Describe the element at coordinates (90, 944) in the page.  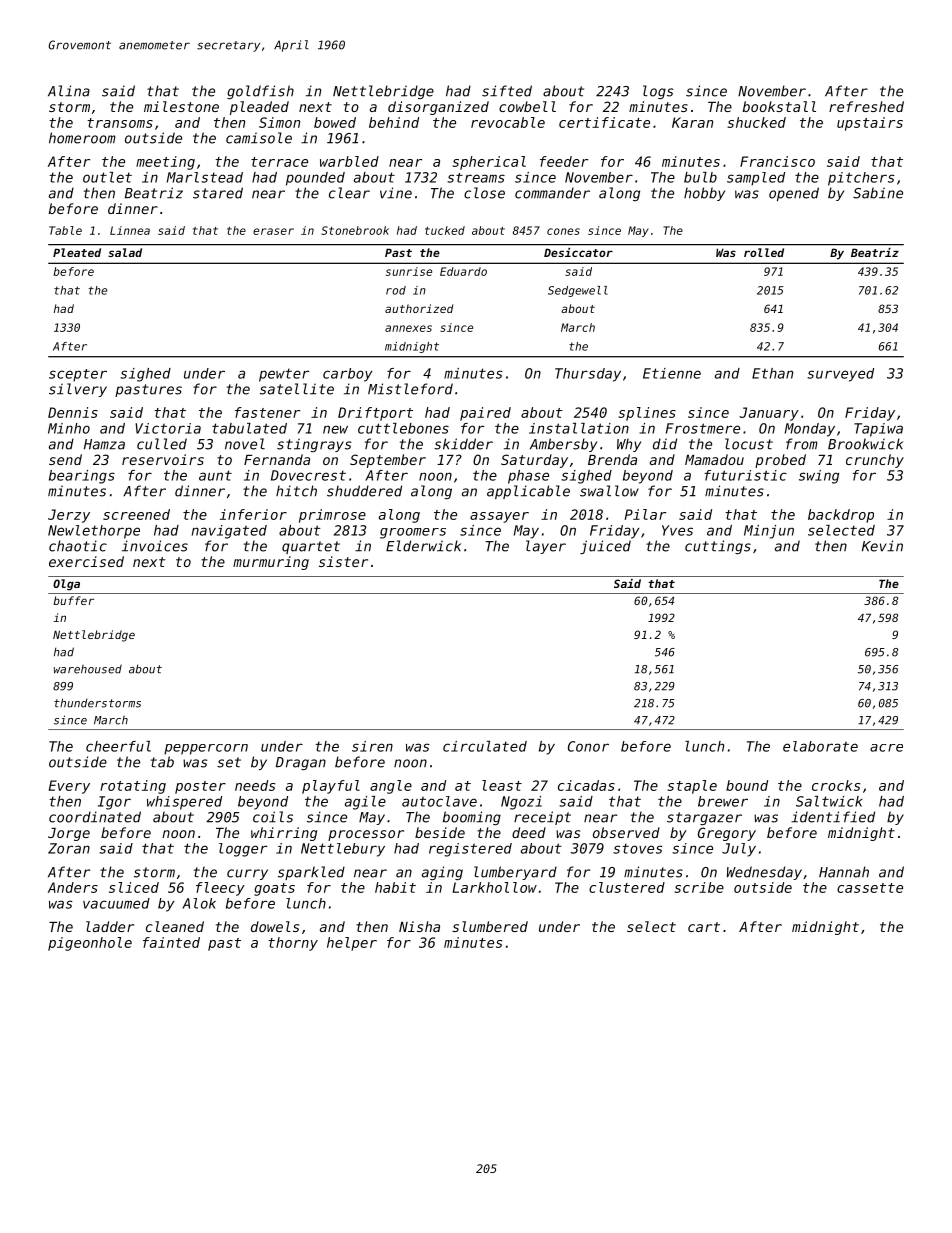
I see `pigeonhole` at that location.
